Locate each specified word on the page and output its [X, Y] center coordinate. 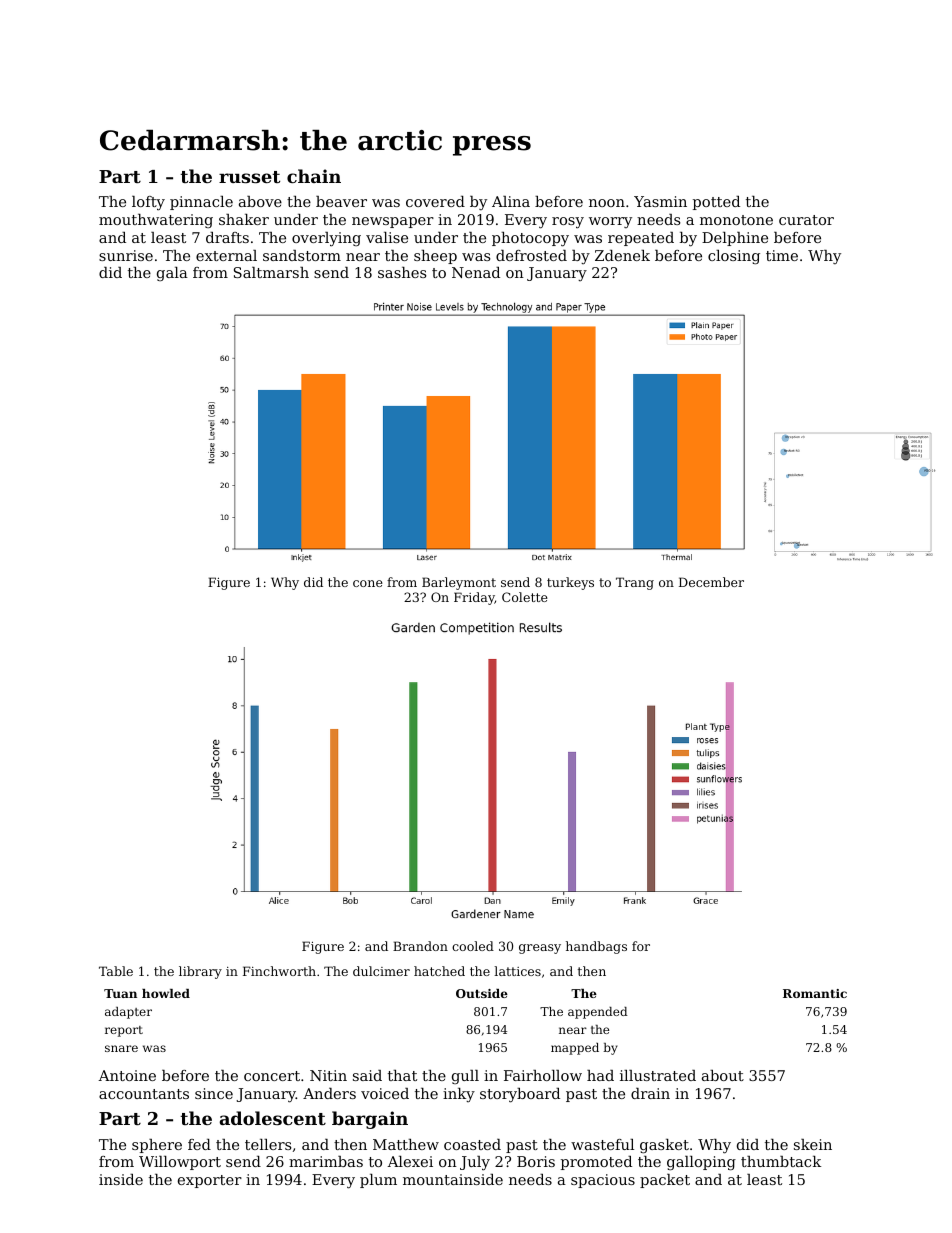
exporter [210, 1181]
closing [734, 257]
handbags [596, 947]
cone [368, 583]
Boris [536, 1161]
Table [116, 971]
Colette [525, 597]
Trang [635, 583]
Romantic [815, 993]
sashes [402, 272]
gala [172, 274]
